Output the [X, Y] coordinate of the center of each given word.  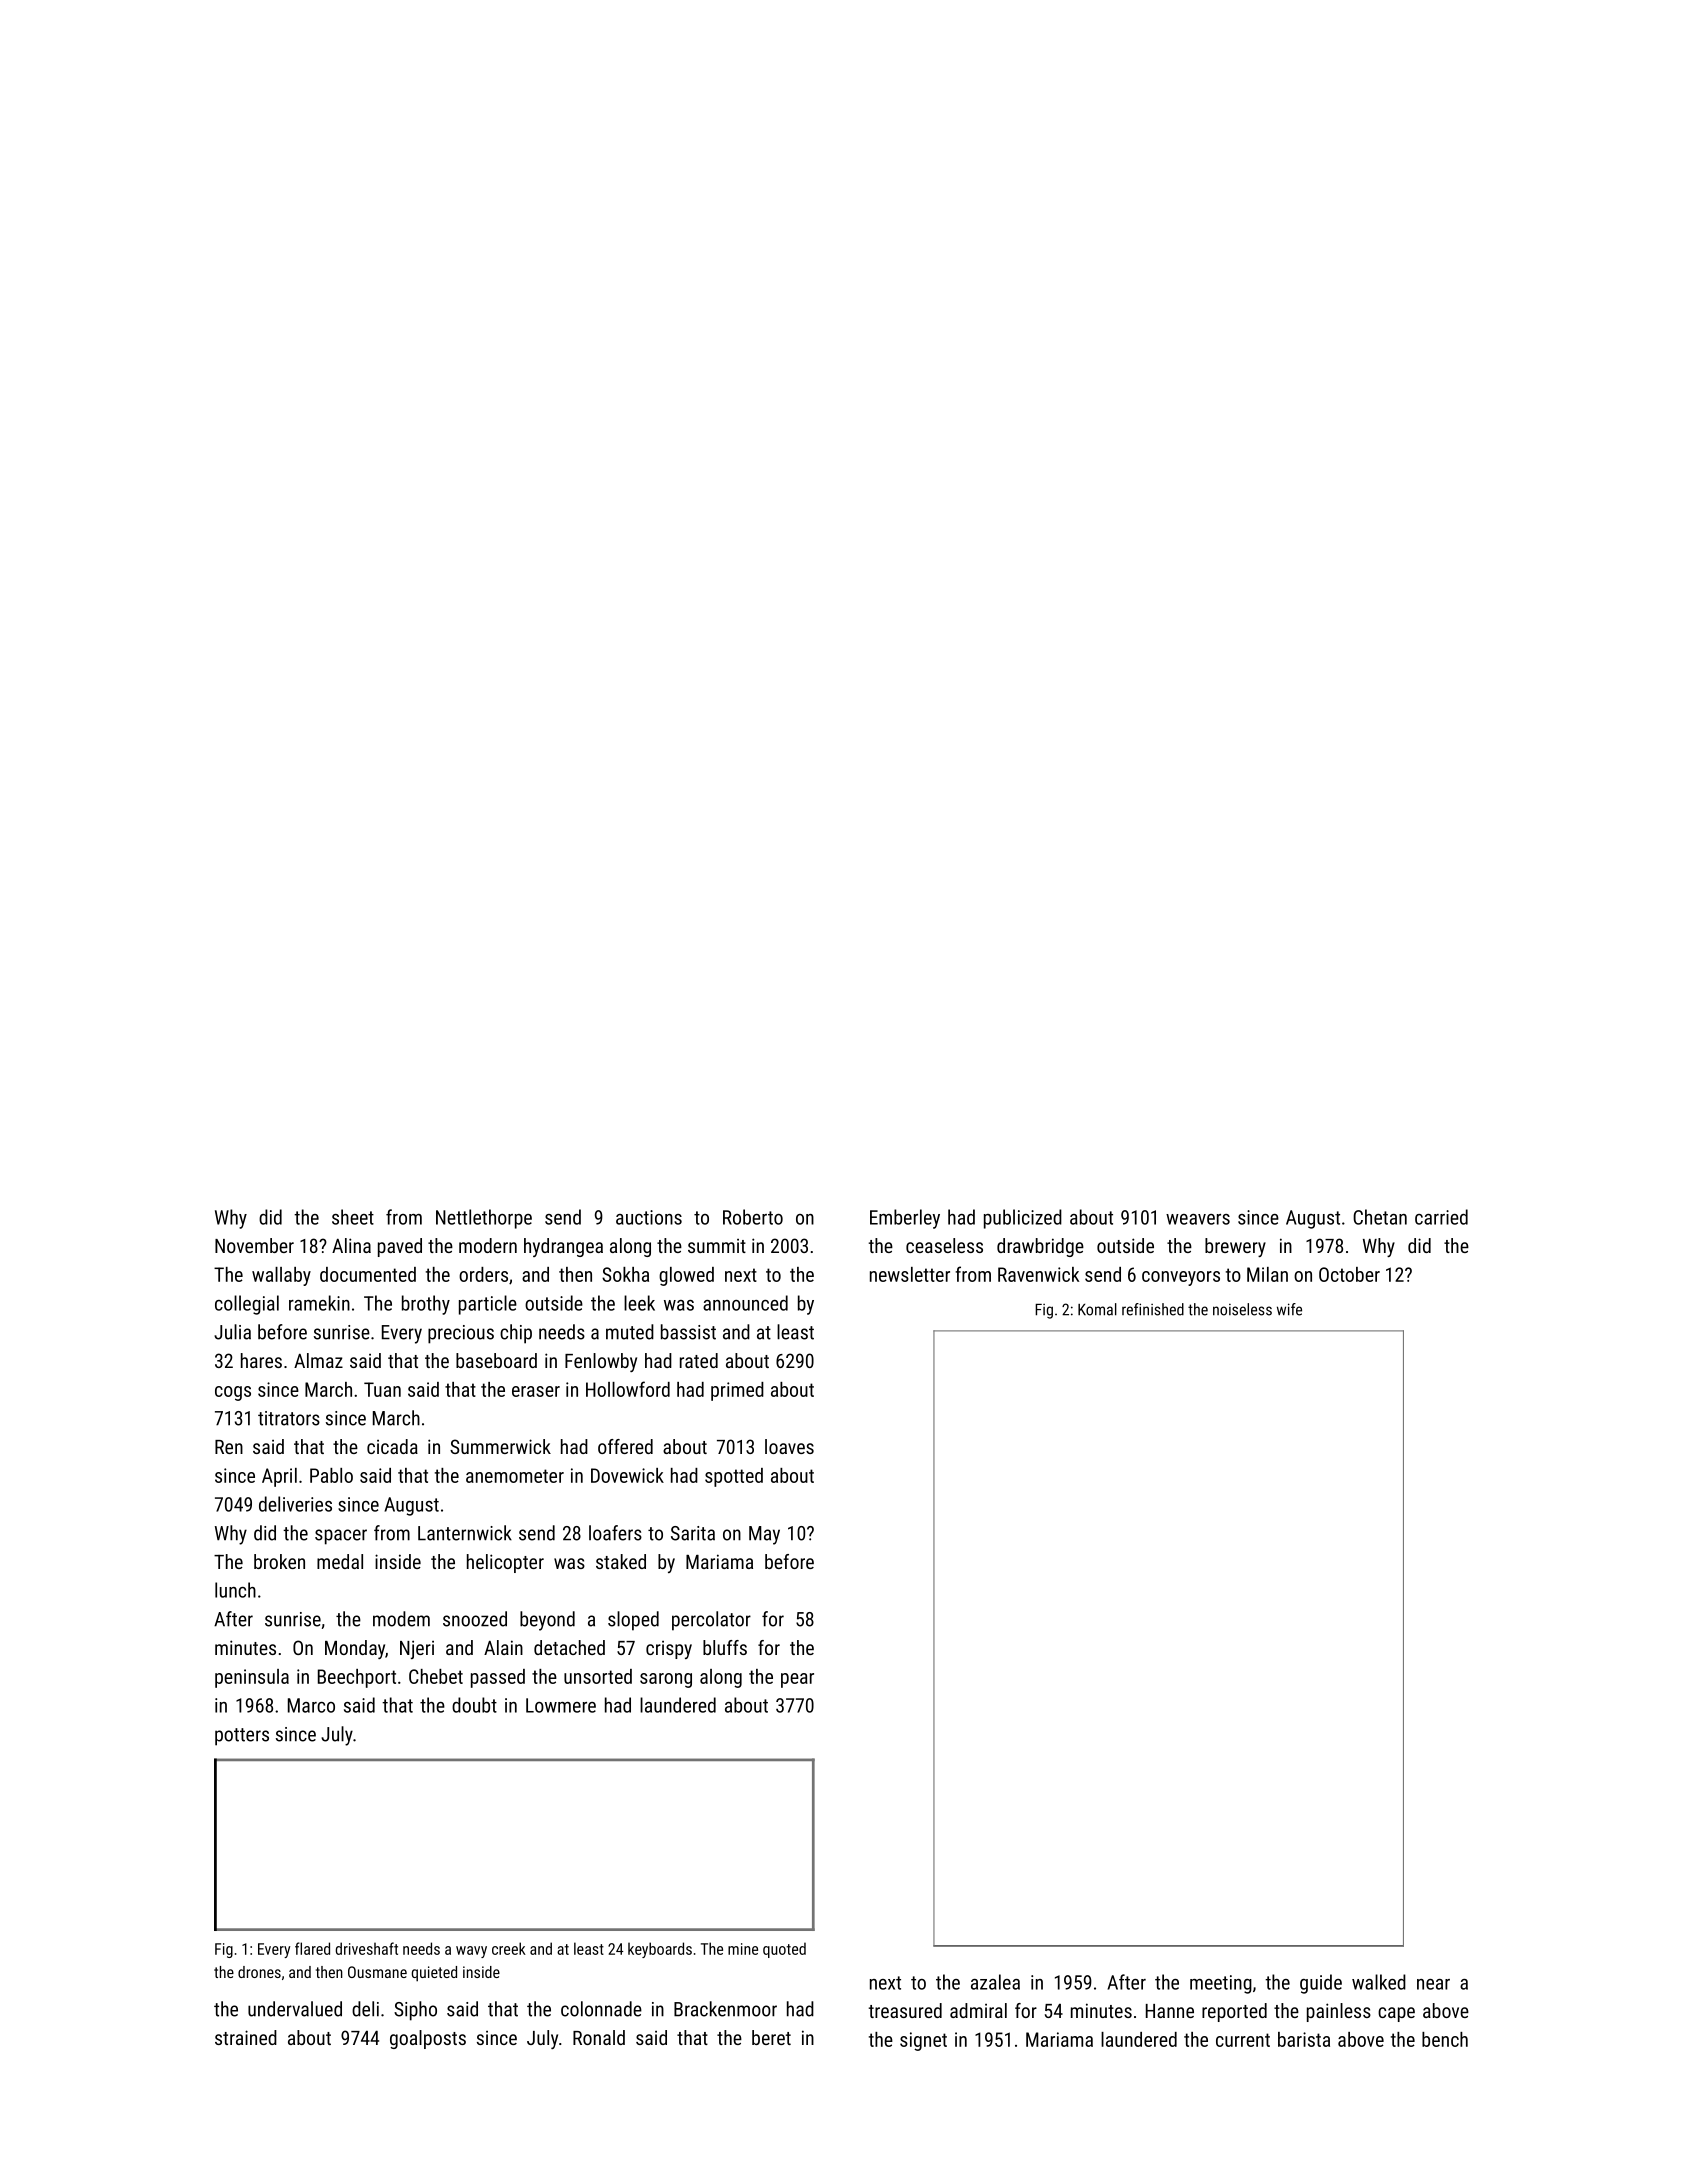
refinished [1153, 1309]
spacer [341, 1537]
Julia [232, 1332]
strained [246, 2037]
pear [797, 1680]
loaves [789, 1446]
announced [745, 1303]
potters [242, 1737]
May [764, 1535]
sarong [666, 1680]
